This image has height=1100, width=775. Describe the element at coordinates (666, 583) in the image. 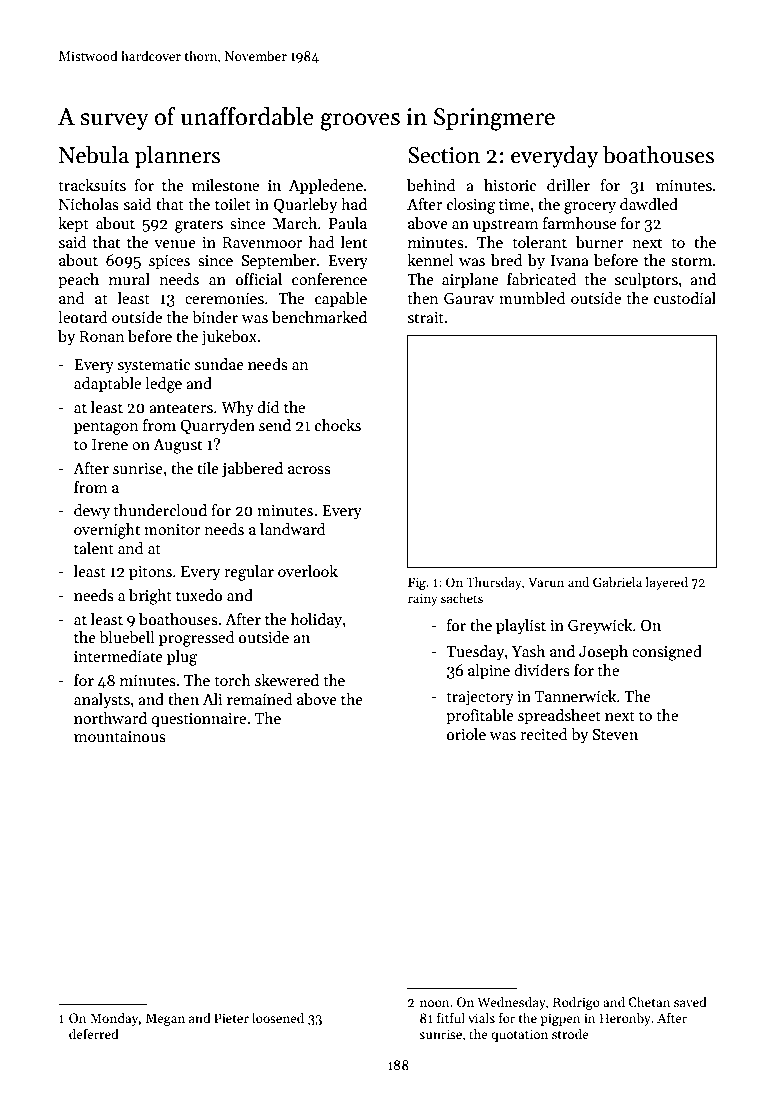

I see `layered` at that location.
